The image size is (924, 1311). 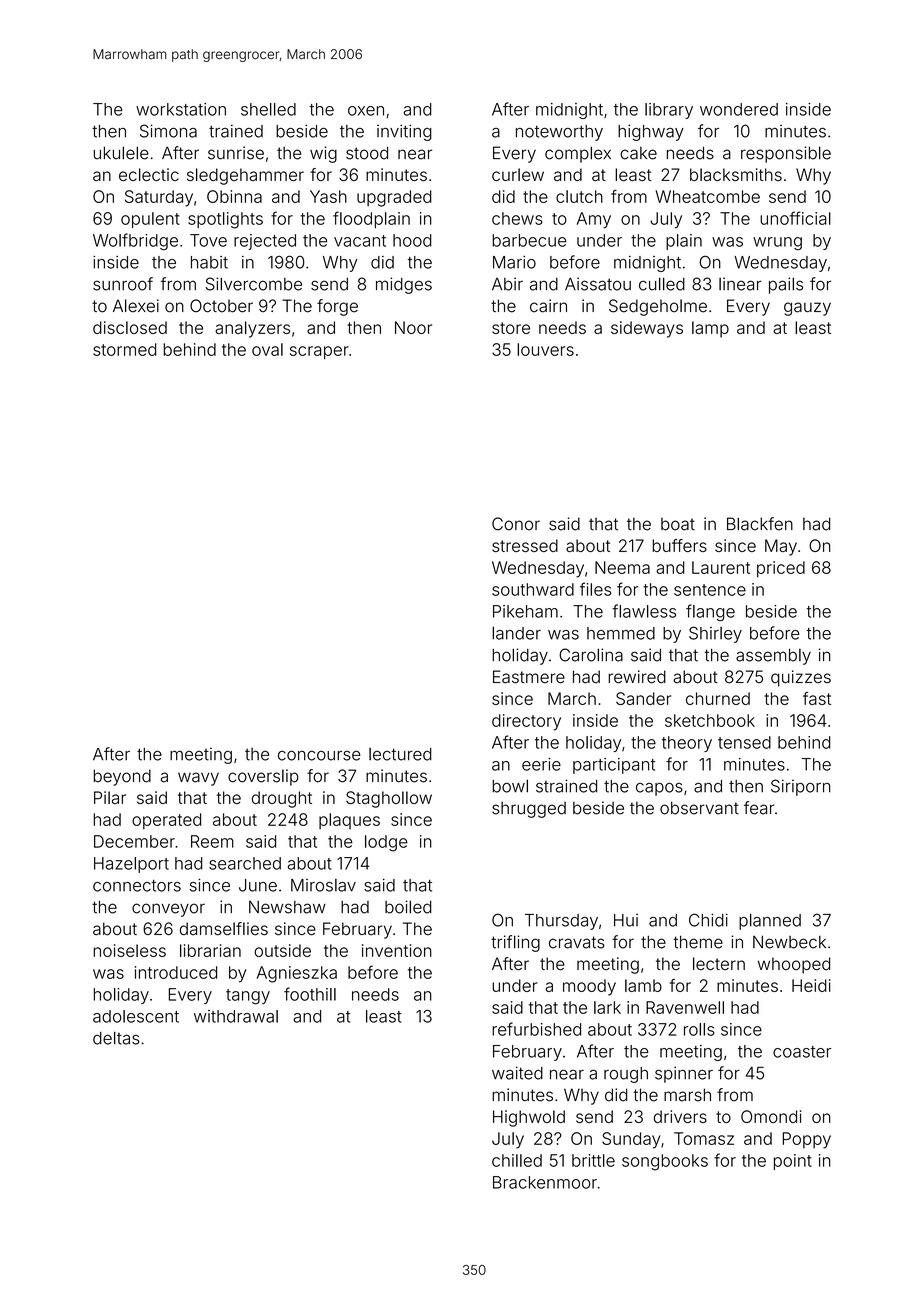 What do you see at coordinates (282, 950) in the image?
I see `outside` at bounding box center [282, 950].
